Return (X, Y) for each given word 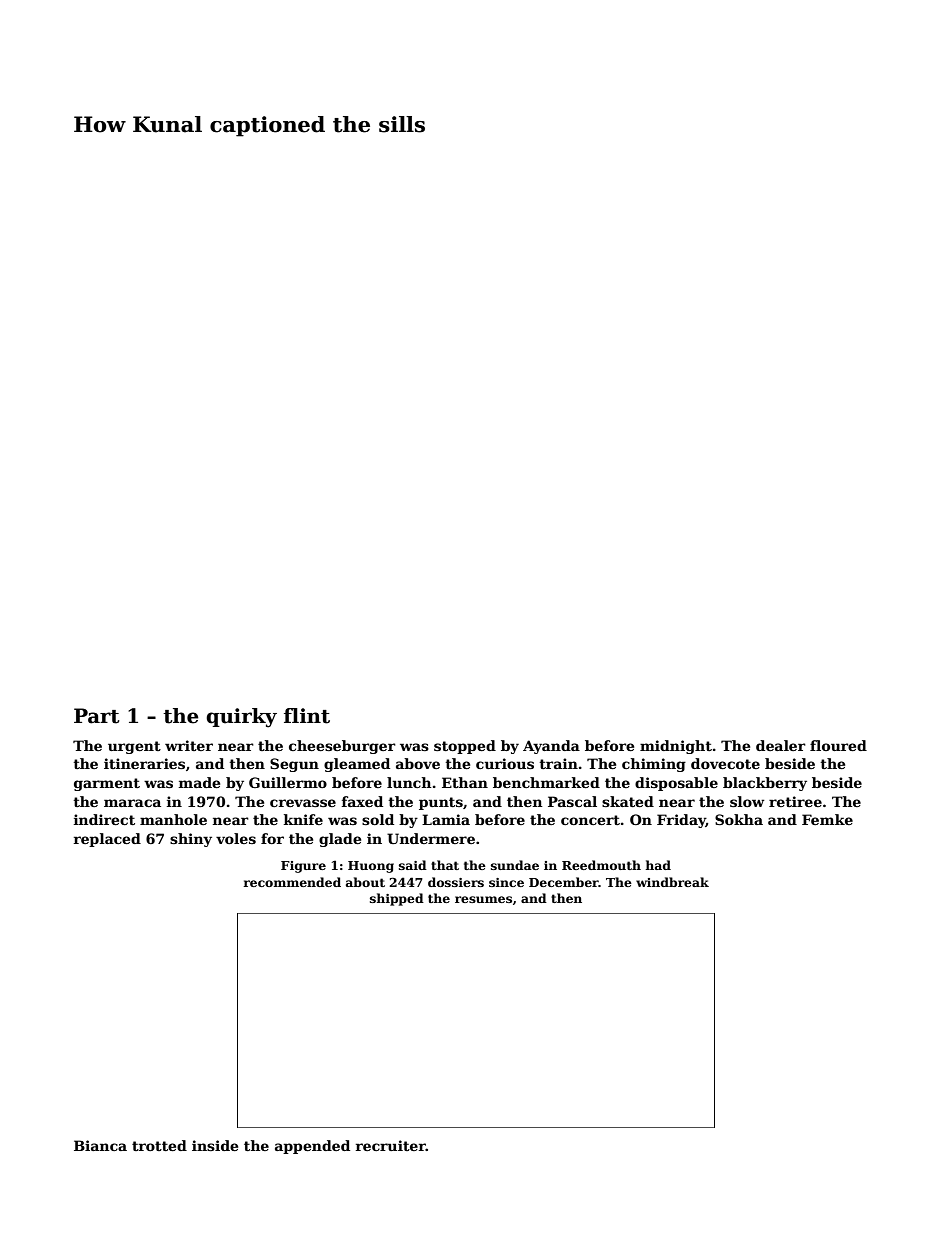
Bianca (100, 1145)
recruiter (391, 1145)
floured (838, 745)
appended (312, 1147)
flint (307, 716)
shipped (397, 899)
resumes (483, 899)
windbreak (672, 882)
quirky (241, 718)
